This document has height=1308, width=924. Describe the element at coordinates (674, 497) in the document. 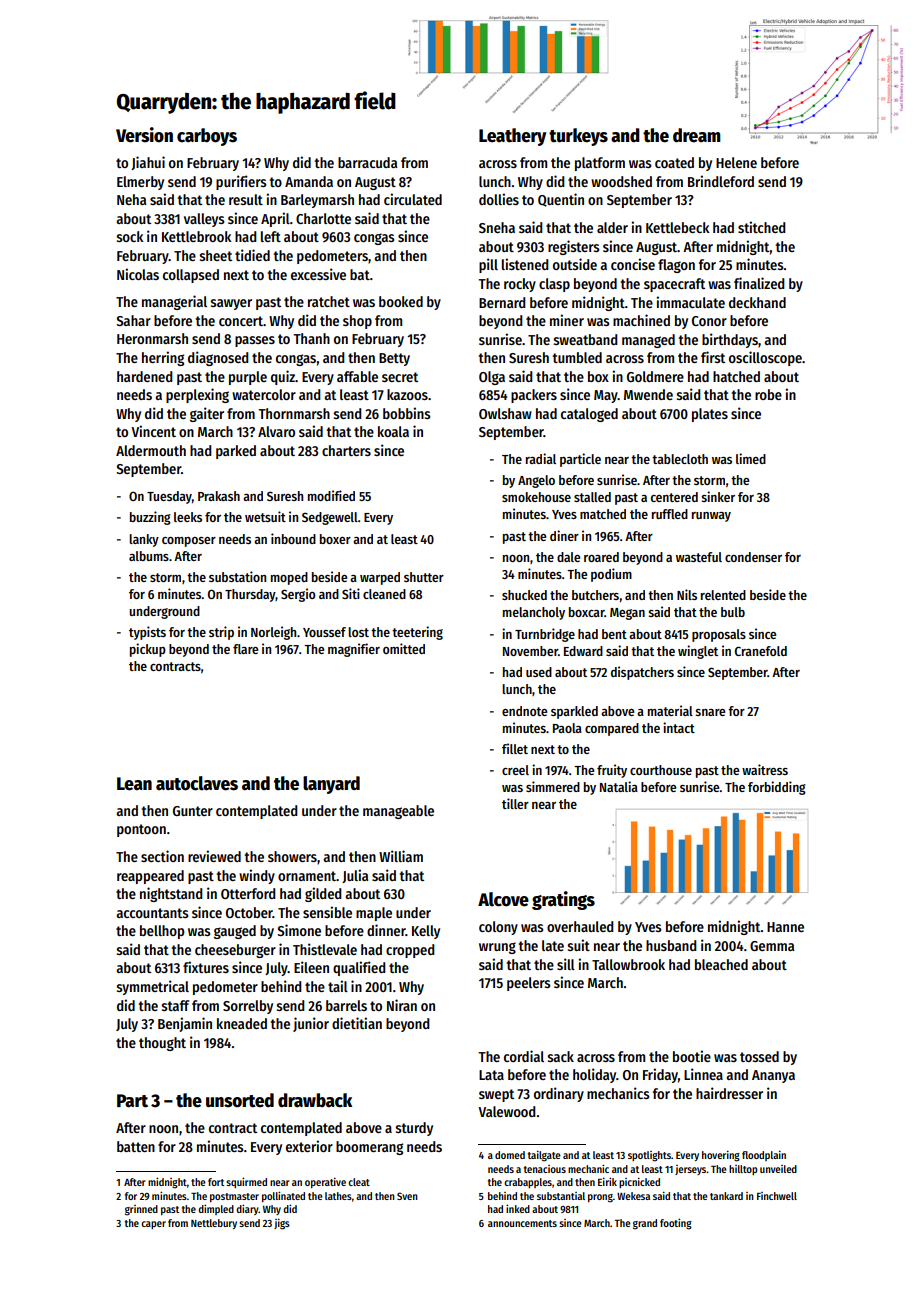

I see `centered` at that location.
